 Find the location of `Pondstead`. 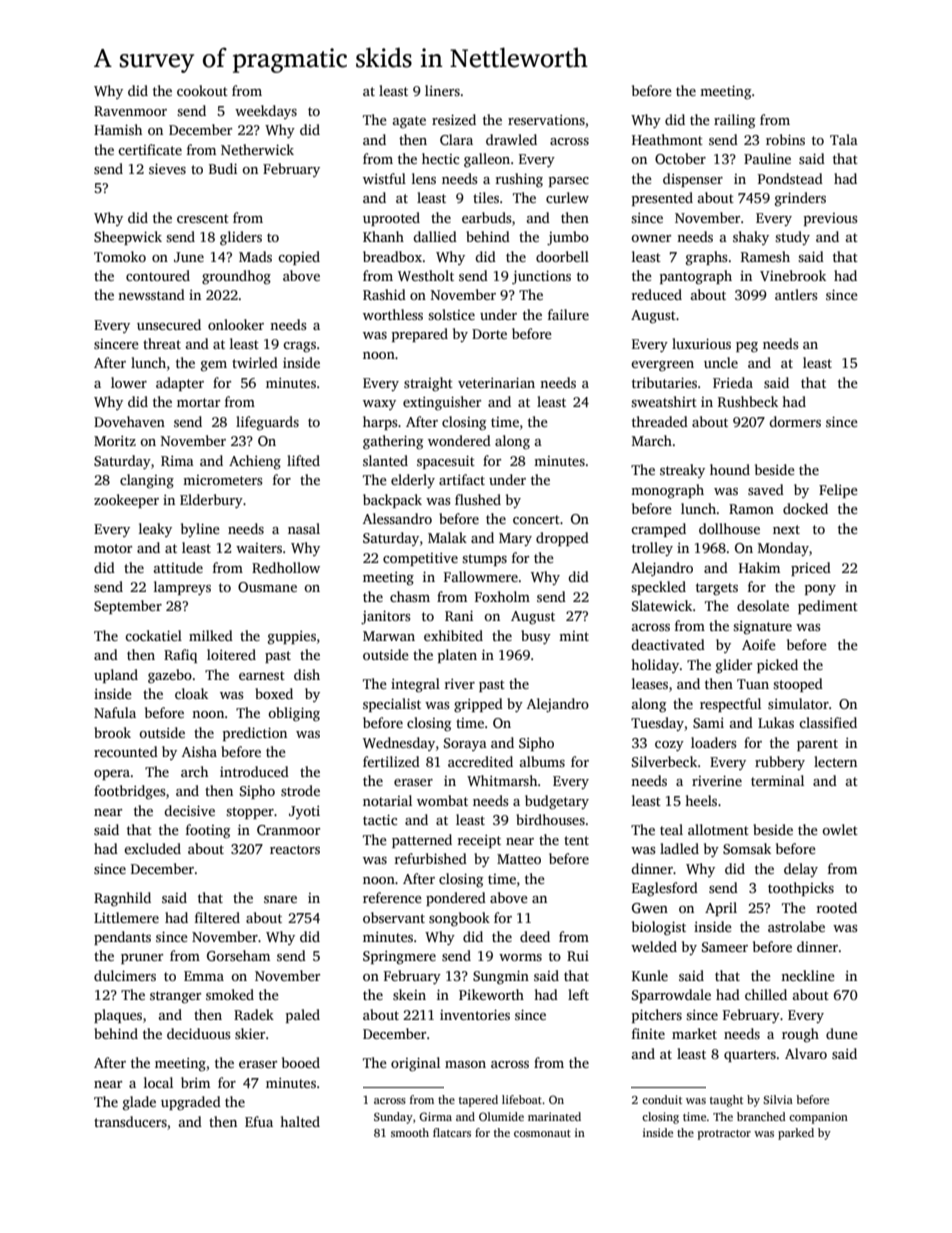

Pondstead is located at coordinates (790, 178).
